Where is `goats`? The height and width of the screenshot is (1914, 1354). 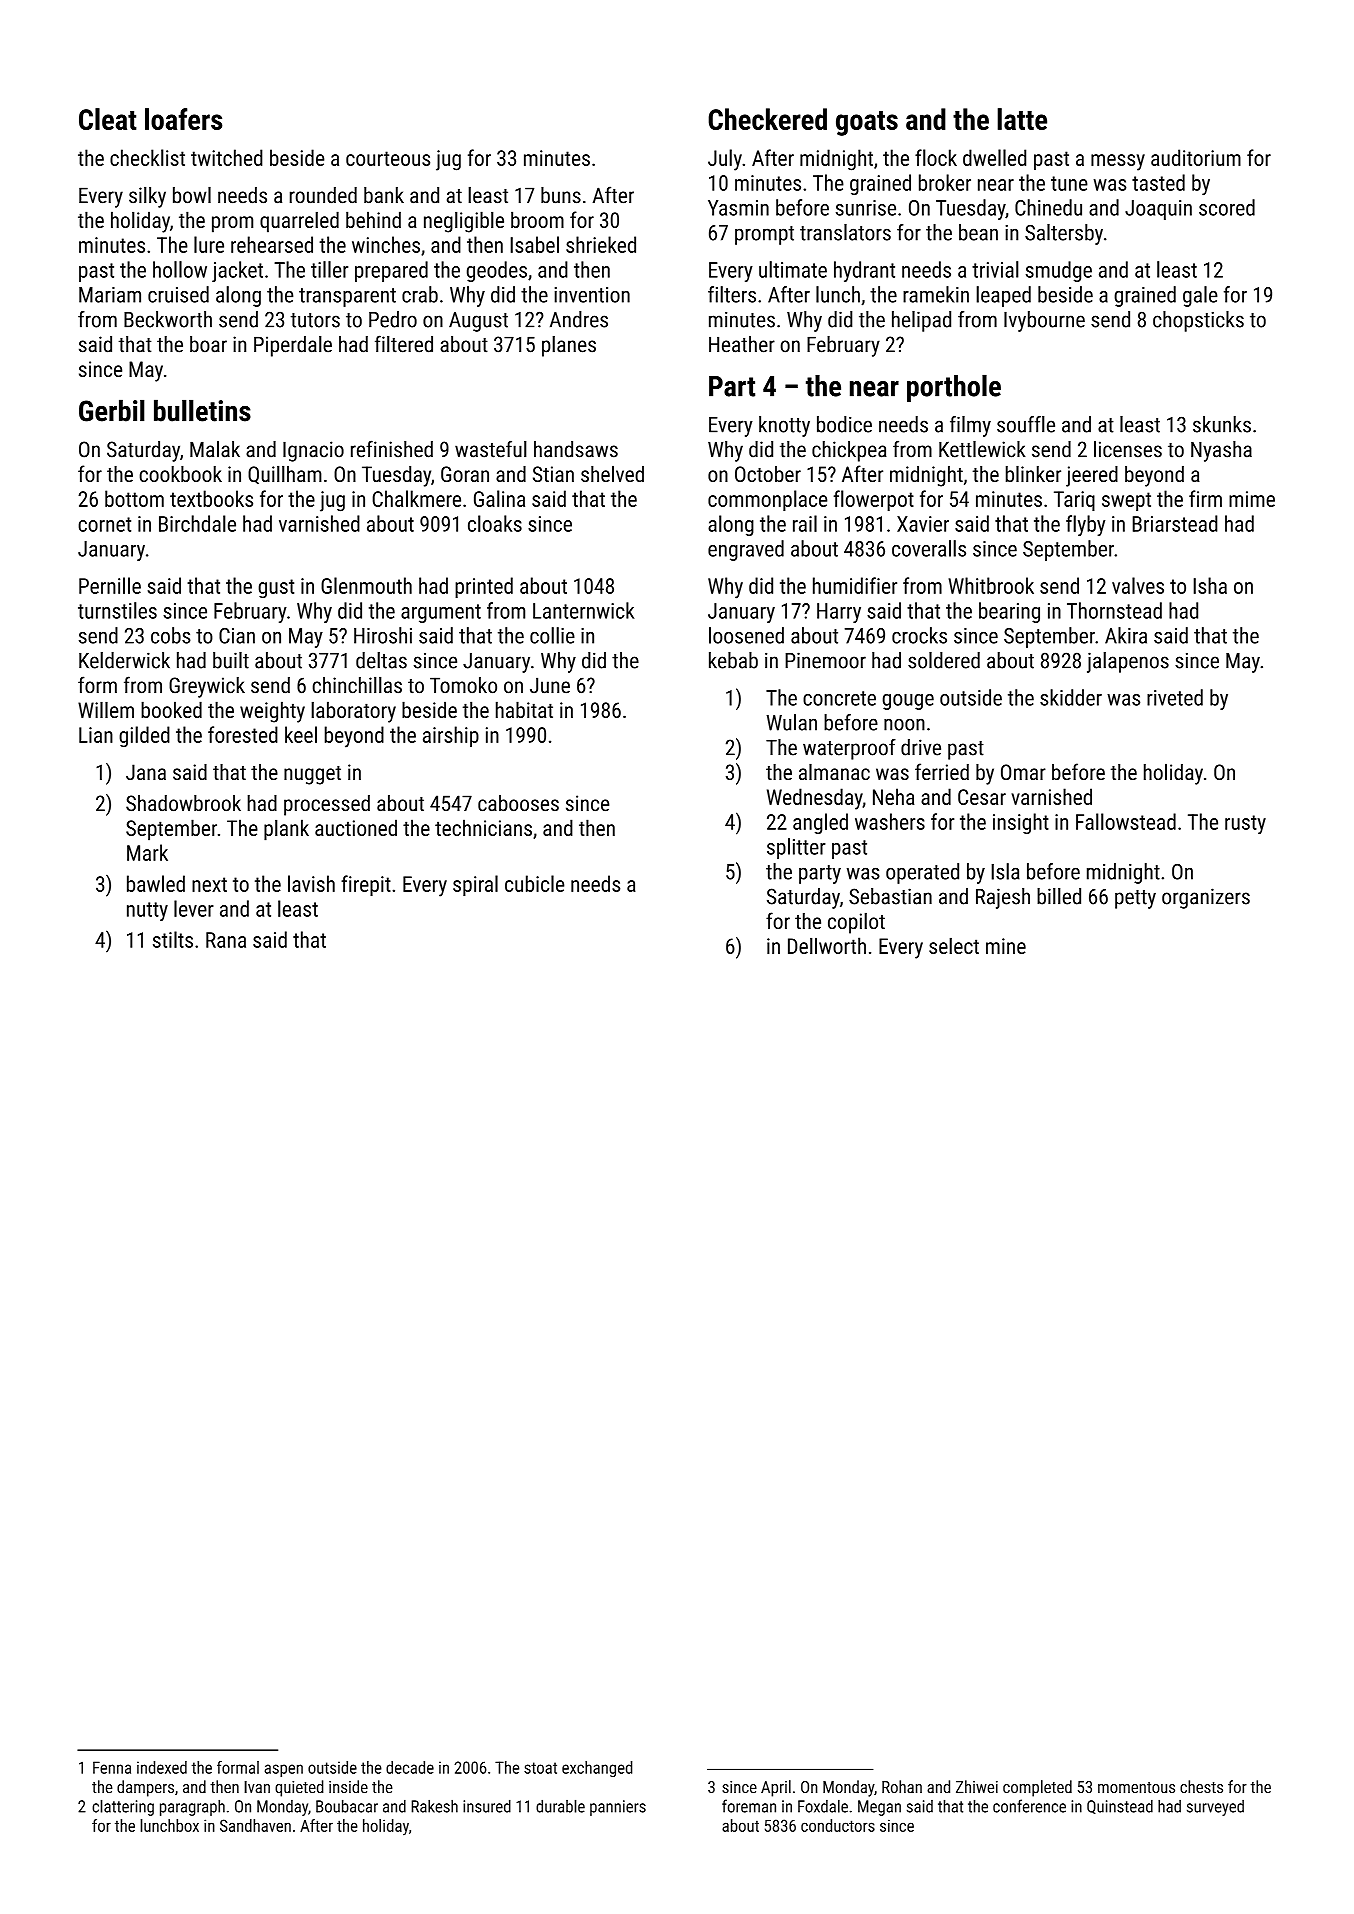
goats is located at coordinates (867, 123).
